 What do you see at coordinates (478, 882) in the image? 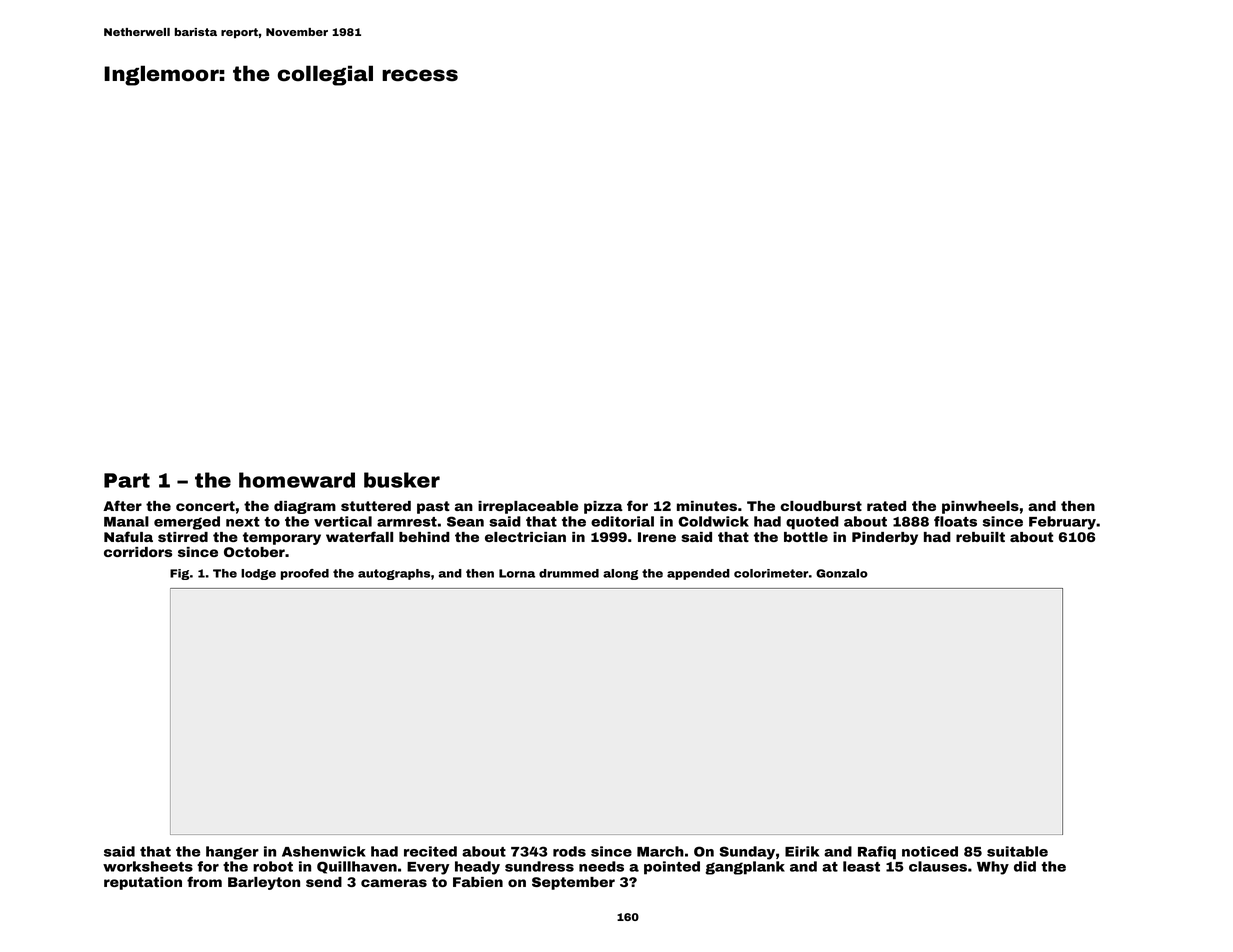
I see `Fabien` at bounding box center [478, 882].
